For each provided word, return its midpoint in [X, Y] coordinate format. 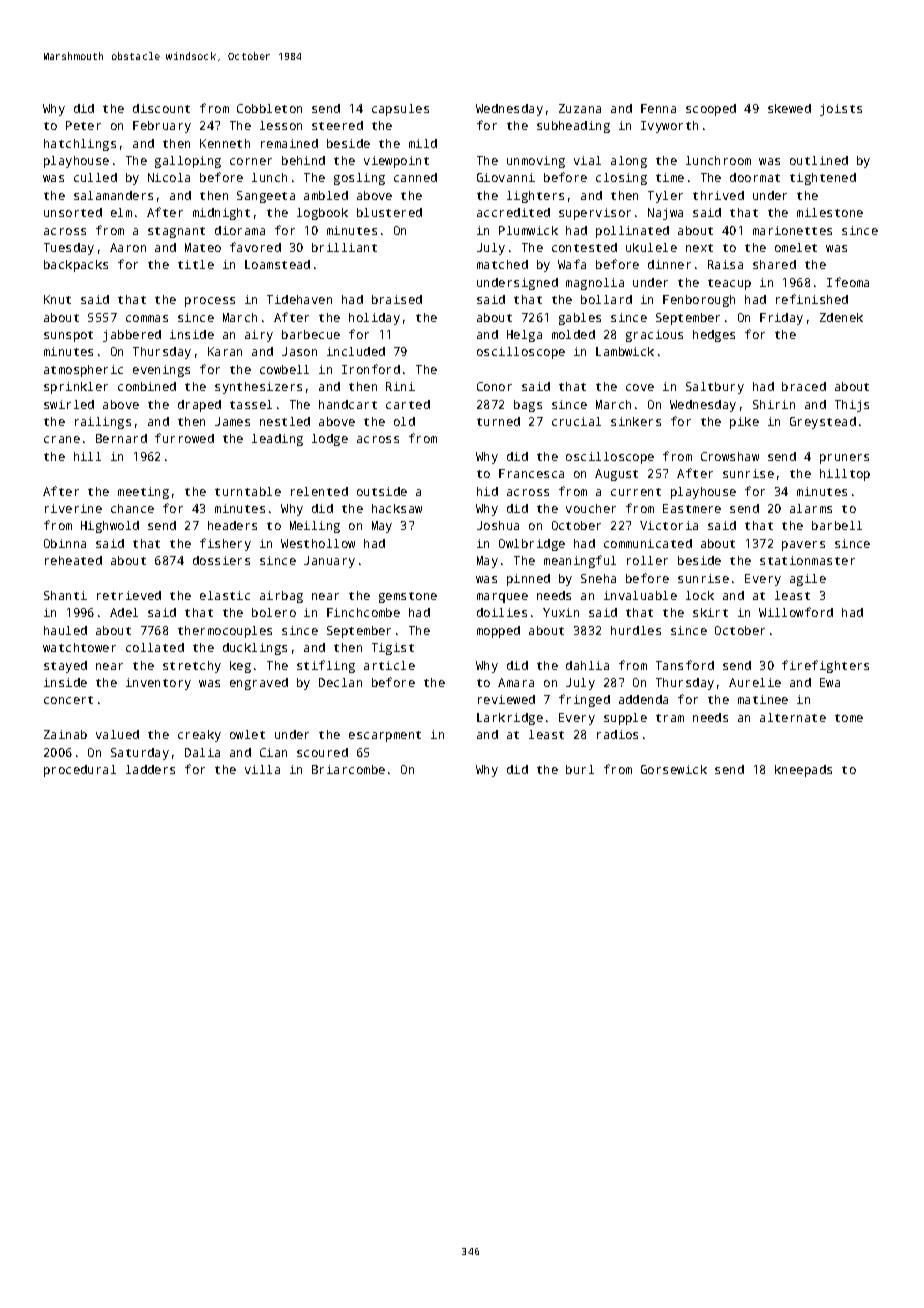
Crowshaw [730, 456]
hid [487, 491]
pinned [528, 580]
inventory [158, 684]
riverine [73, 508]
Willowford [796, 612]
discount [161, 108]
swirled [69, 404]
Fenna [658, 108]
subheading [573, 127]
